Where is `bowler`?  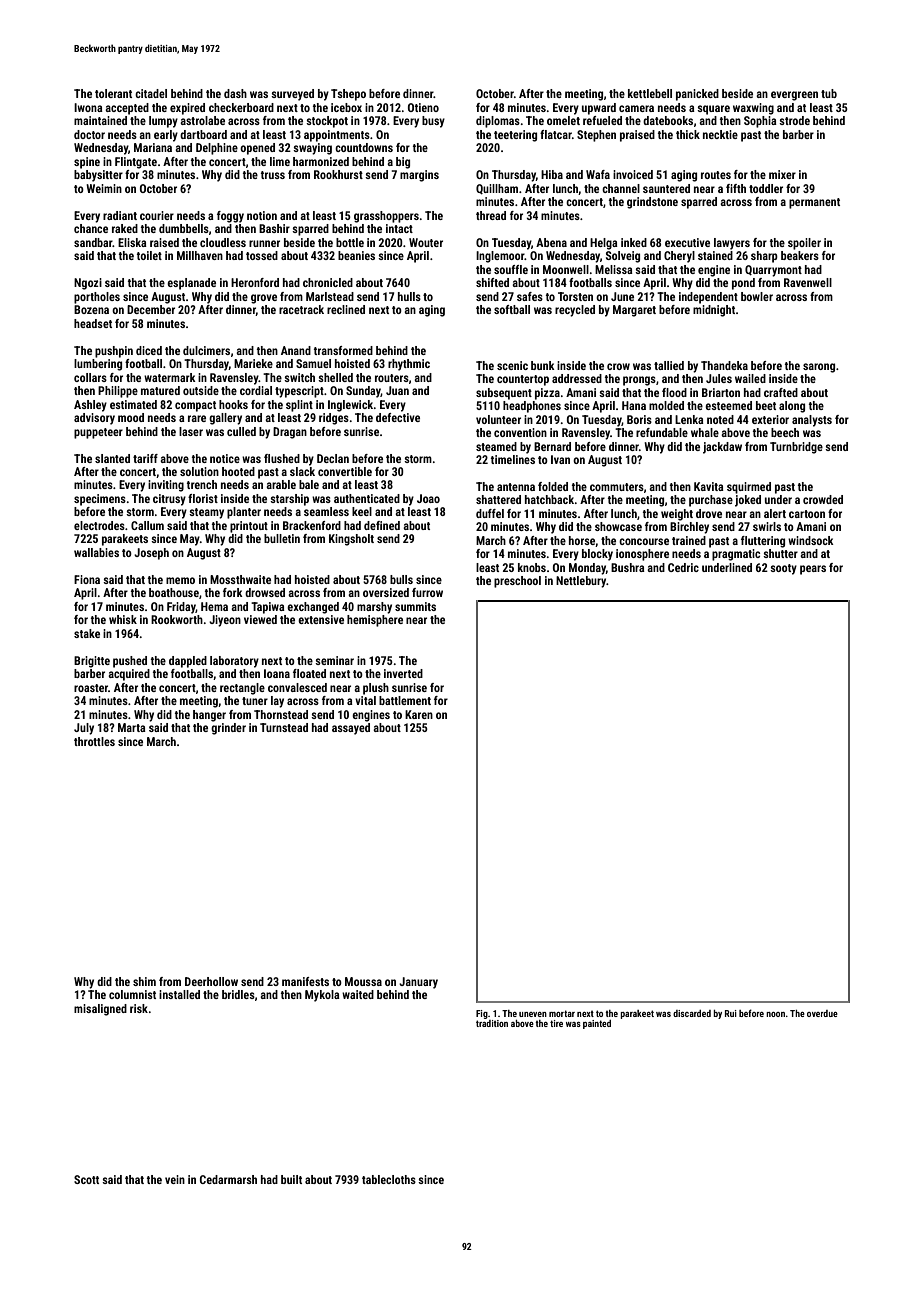 bowler is located at coordinates (757, 296).
